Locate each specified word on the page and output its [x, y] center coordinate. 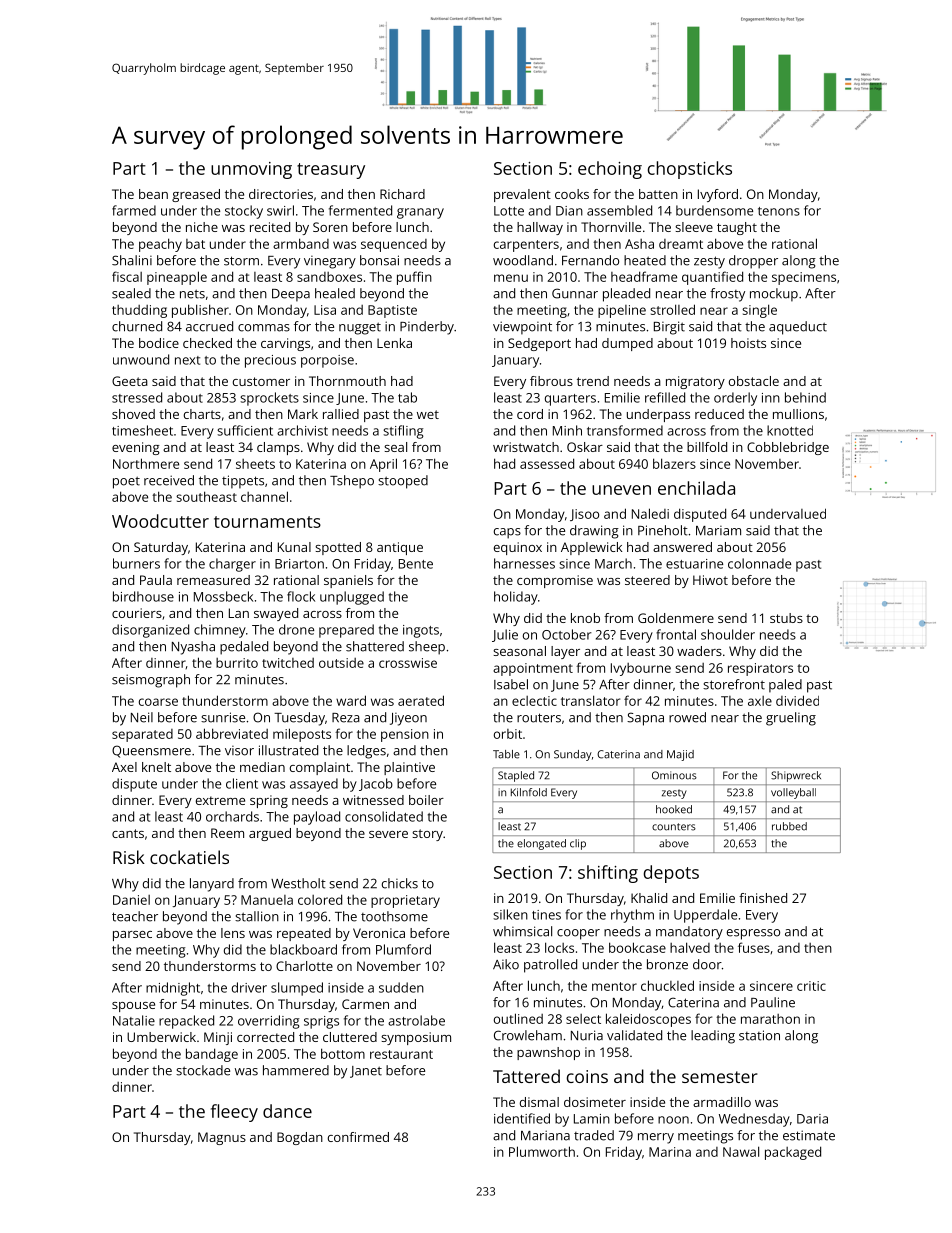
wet [428, 414]
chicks [400, 883]
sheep [427, 648]
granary [420, 213]
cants [128, 833]
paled [785, 686]
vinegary [330, 262]
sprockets [269, 399]
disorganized [150, 631]
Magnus [222, 1138]
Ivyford [718, 195]
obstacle [754, 381]
